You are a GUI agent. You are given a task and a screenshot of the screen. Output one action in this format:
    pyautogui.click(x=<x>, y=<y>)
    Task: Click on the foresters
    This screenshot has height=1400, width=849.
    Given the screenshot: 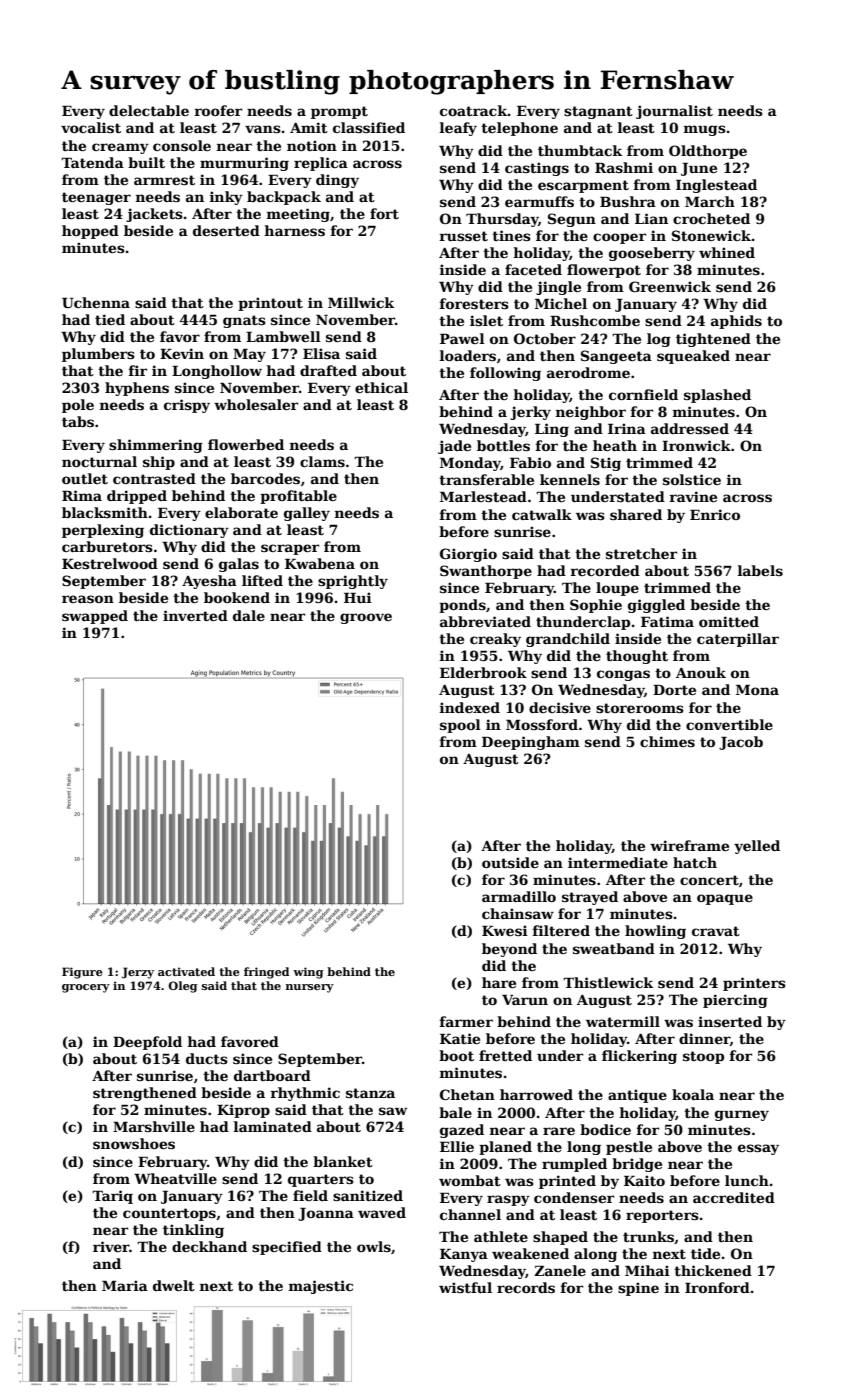 What is the action you would take?
    pyautogui.click(x=474, y=303)
